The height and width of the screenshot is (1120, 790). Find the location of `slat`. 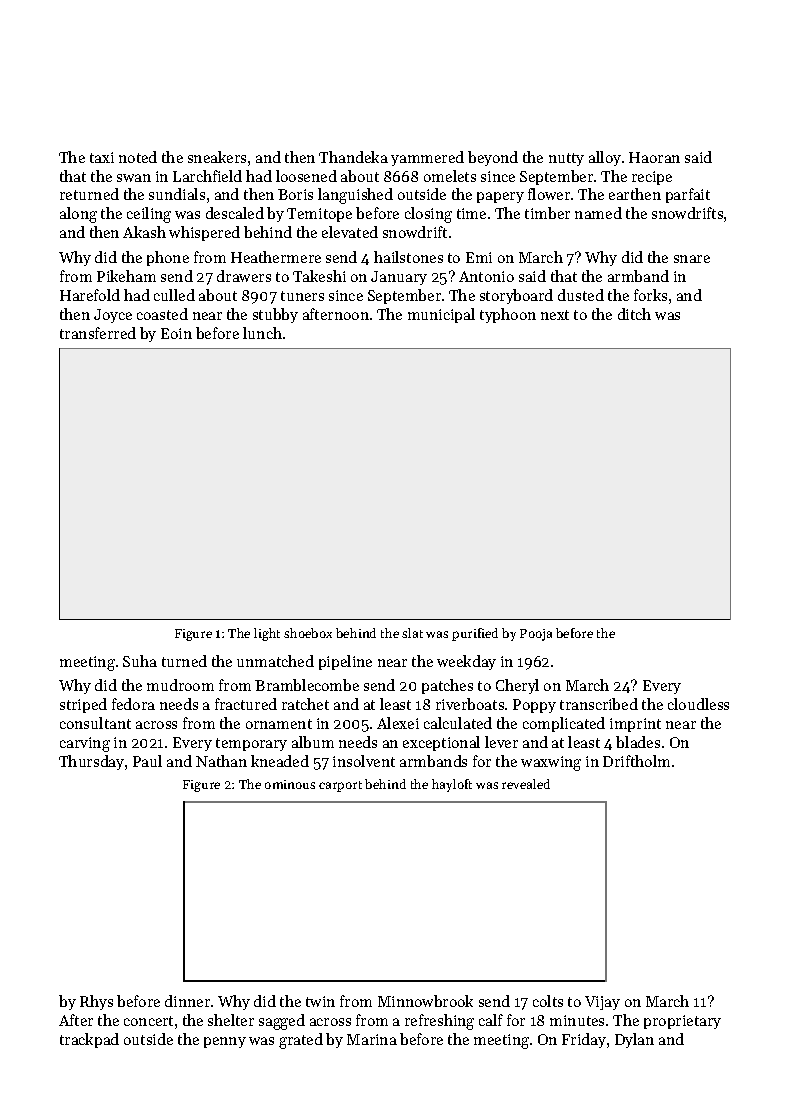

slat is located at coordinates (412, 633).
